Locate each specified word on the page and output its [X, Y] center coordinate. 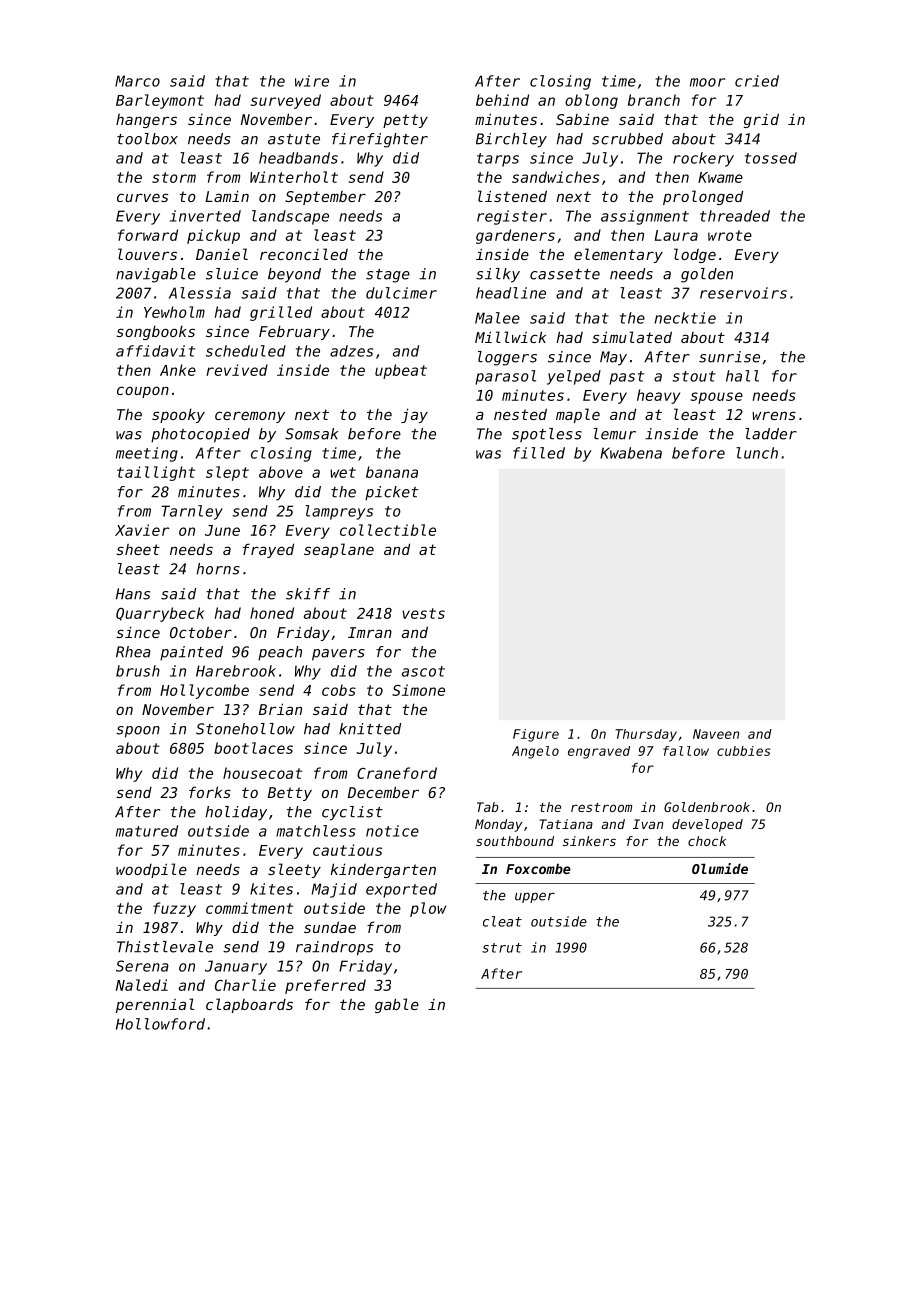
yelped [574, 377]
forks [210, 792]
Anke [178, 370]
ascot [423, 671]
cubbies [743, 751]
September [325, 198]
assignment [645, 217]
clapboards [249, 1005]
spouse [717, 398]
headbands [298, 158]
